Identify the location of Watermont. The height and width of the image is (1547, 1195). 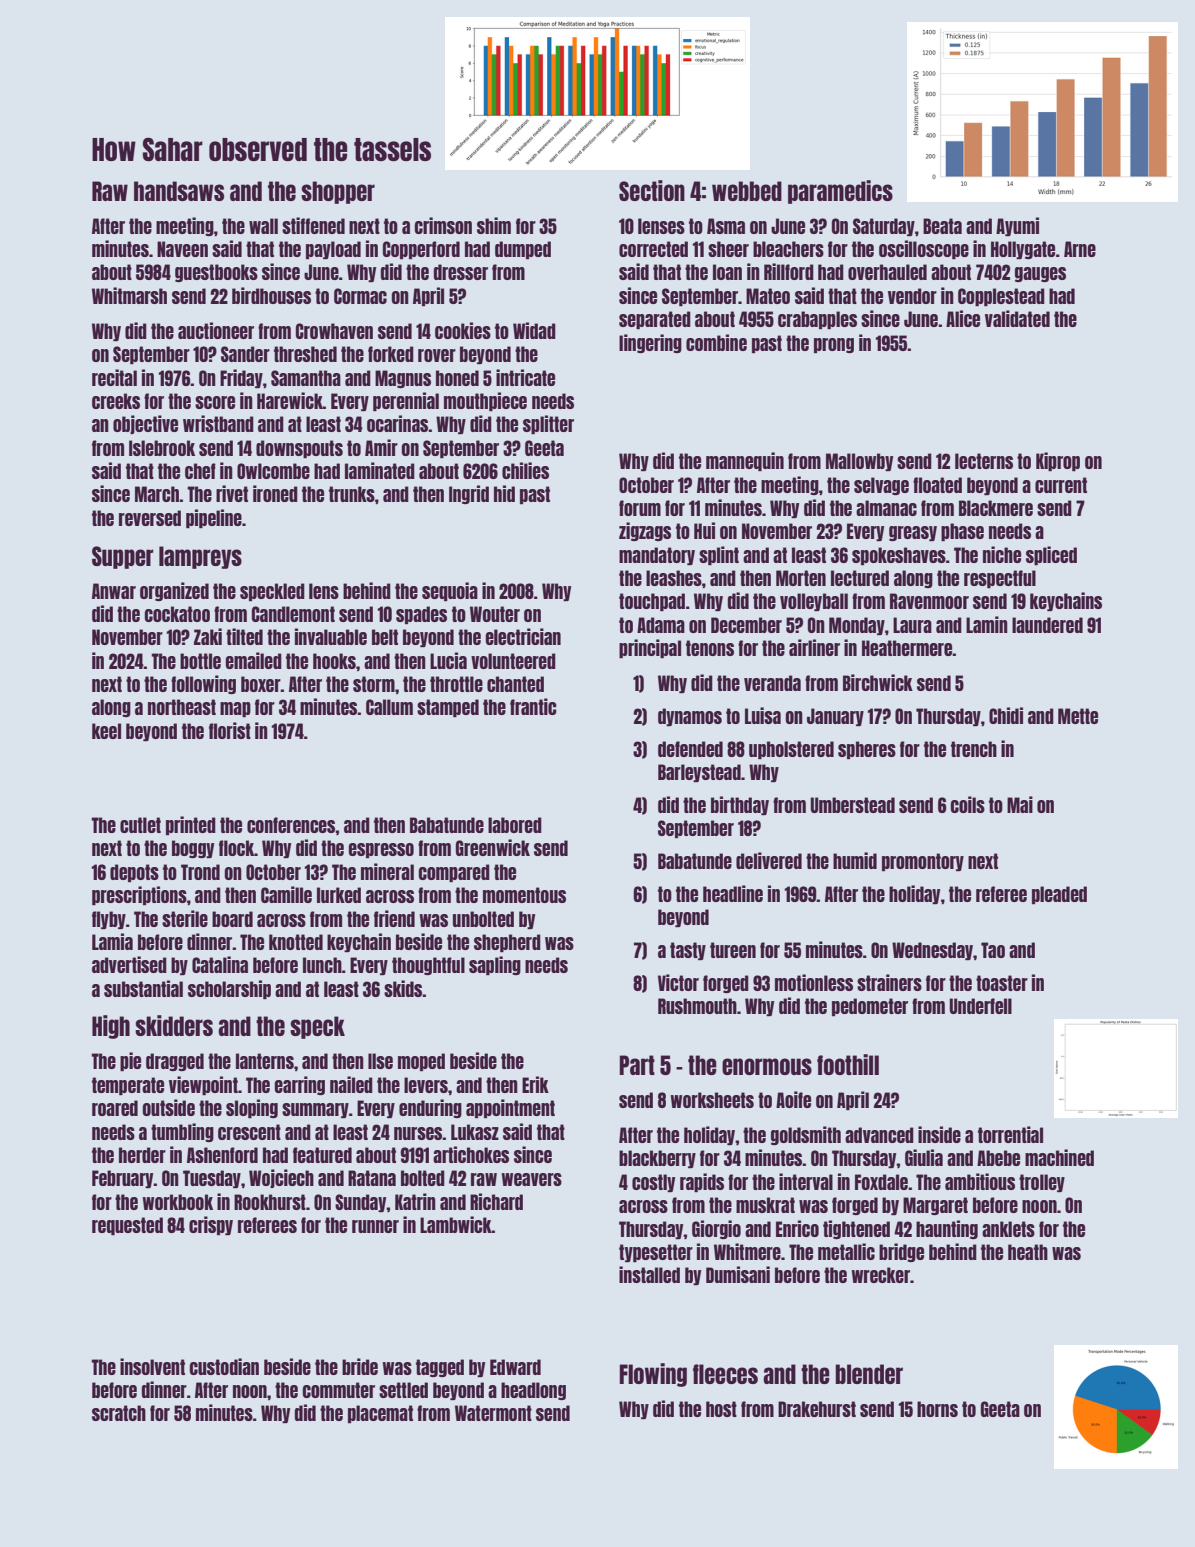
(493, 1413).
